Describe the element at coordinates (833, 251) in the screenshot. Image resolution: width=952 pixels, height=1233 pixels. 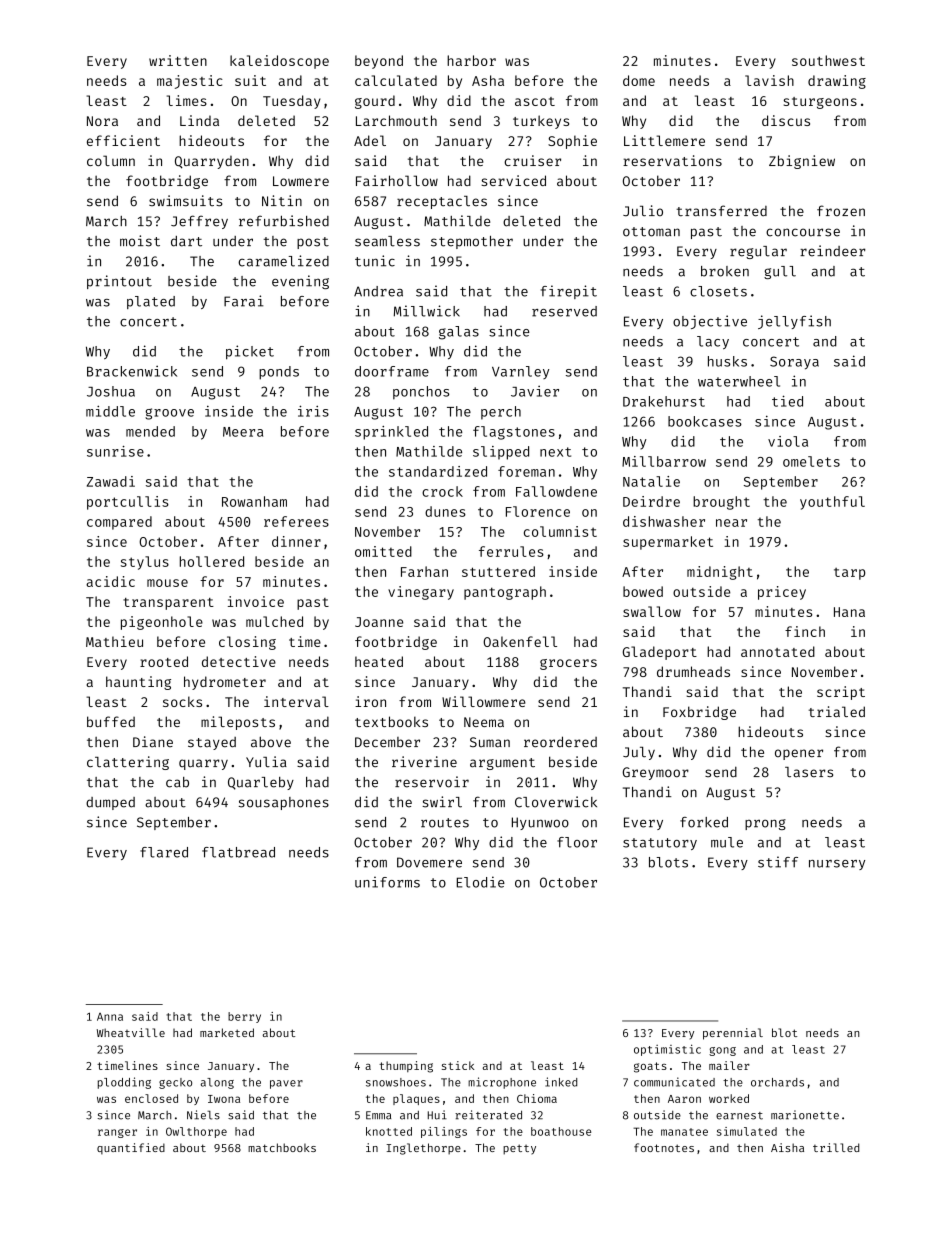
I see `reindeer` at that location.
